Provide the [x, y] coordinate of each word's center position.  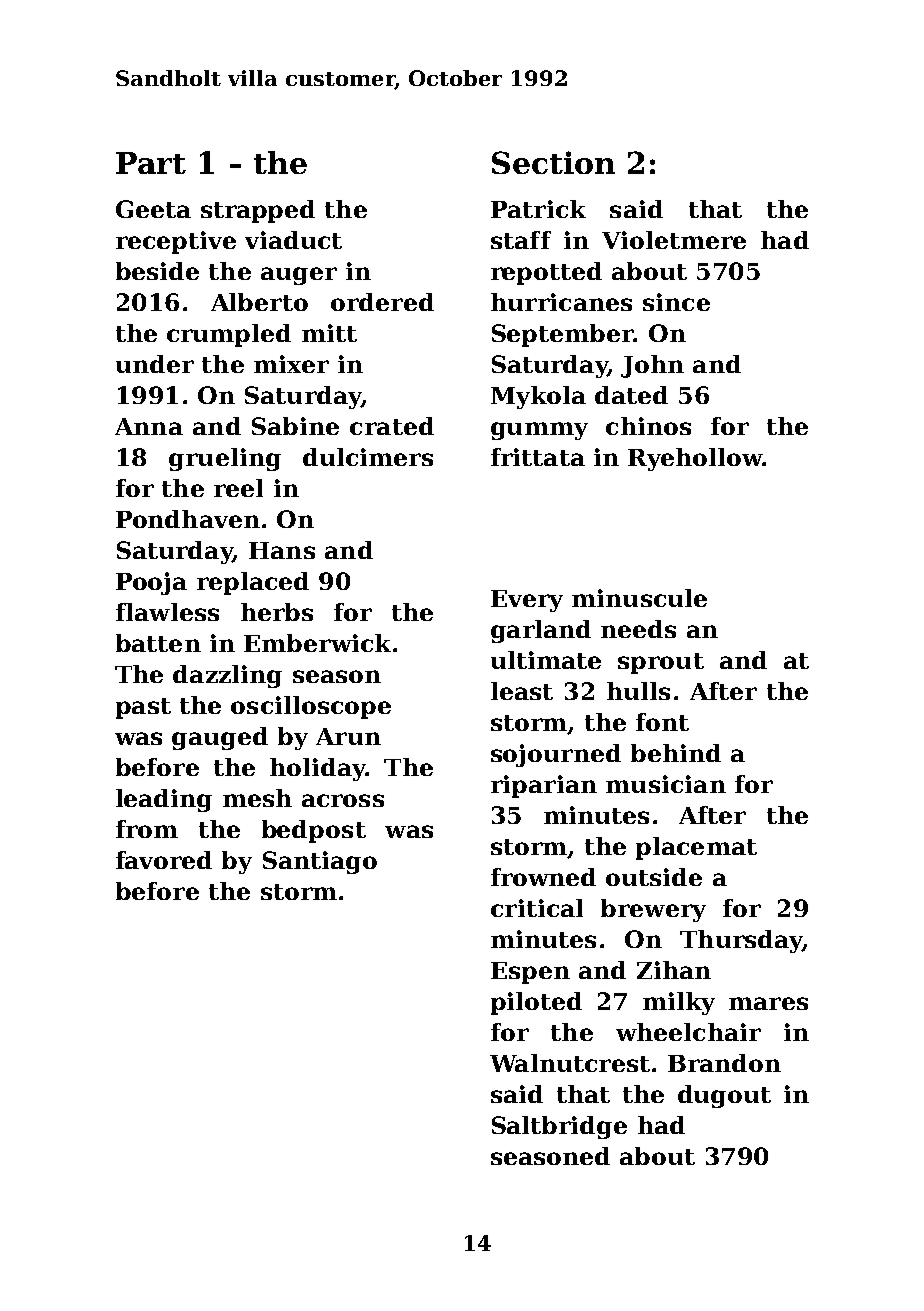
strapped [258, 211]
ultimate [546, 660]
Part [151, 163]
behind [676, 753]
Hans [282, 550]
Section [553, 162]
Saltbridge [559, 1127]
